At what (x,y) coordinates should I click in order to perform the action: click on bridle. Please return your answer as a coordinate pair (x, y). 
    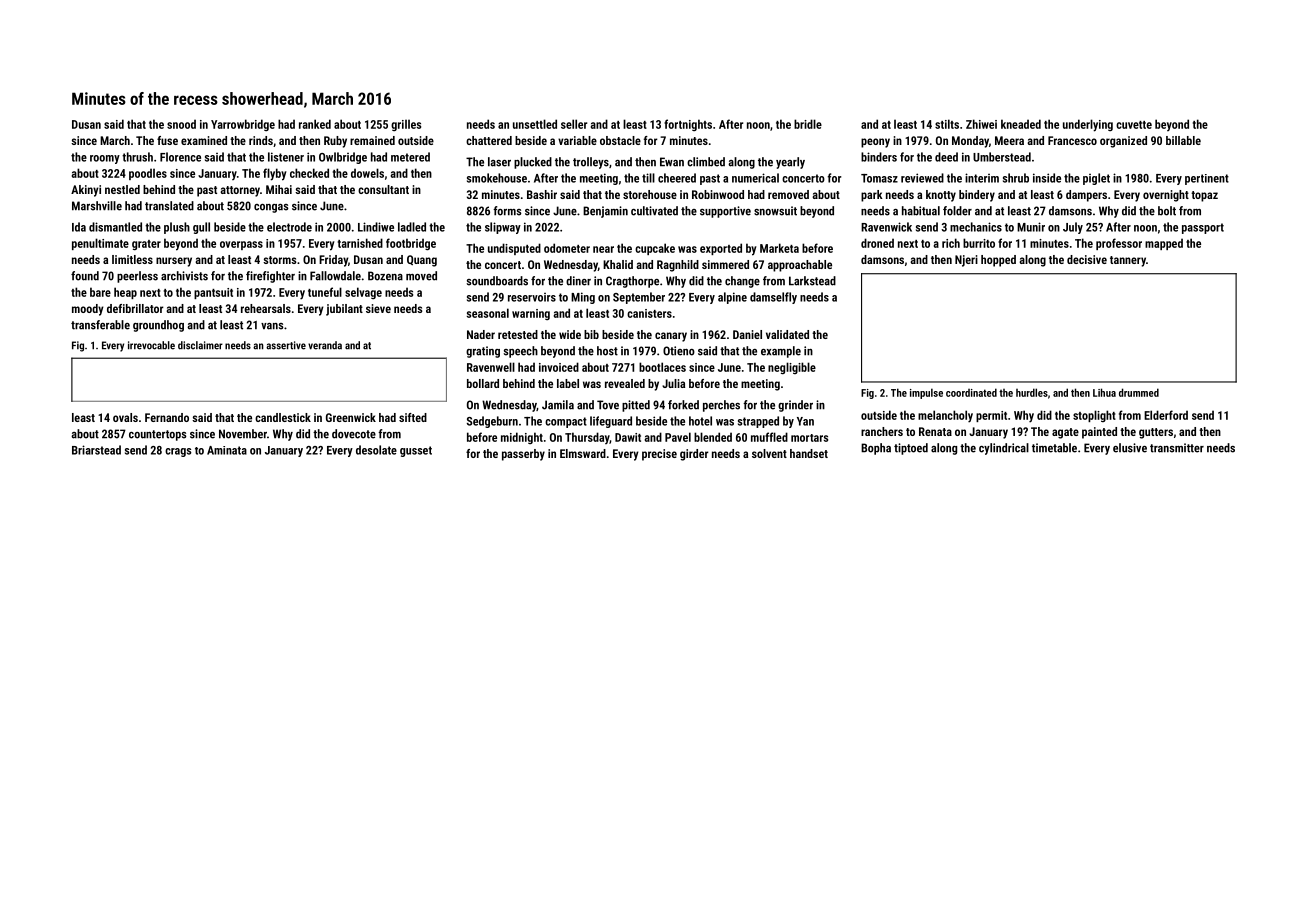
    Looking at the image, I should click on (808, 124).
